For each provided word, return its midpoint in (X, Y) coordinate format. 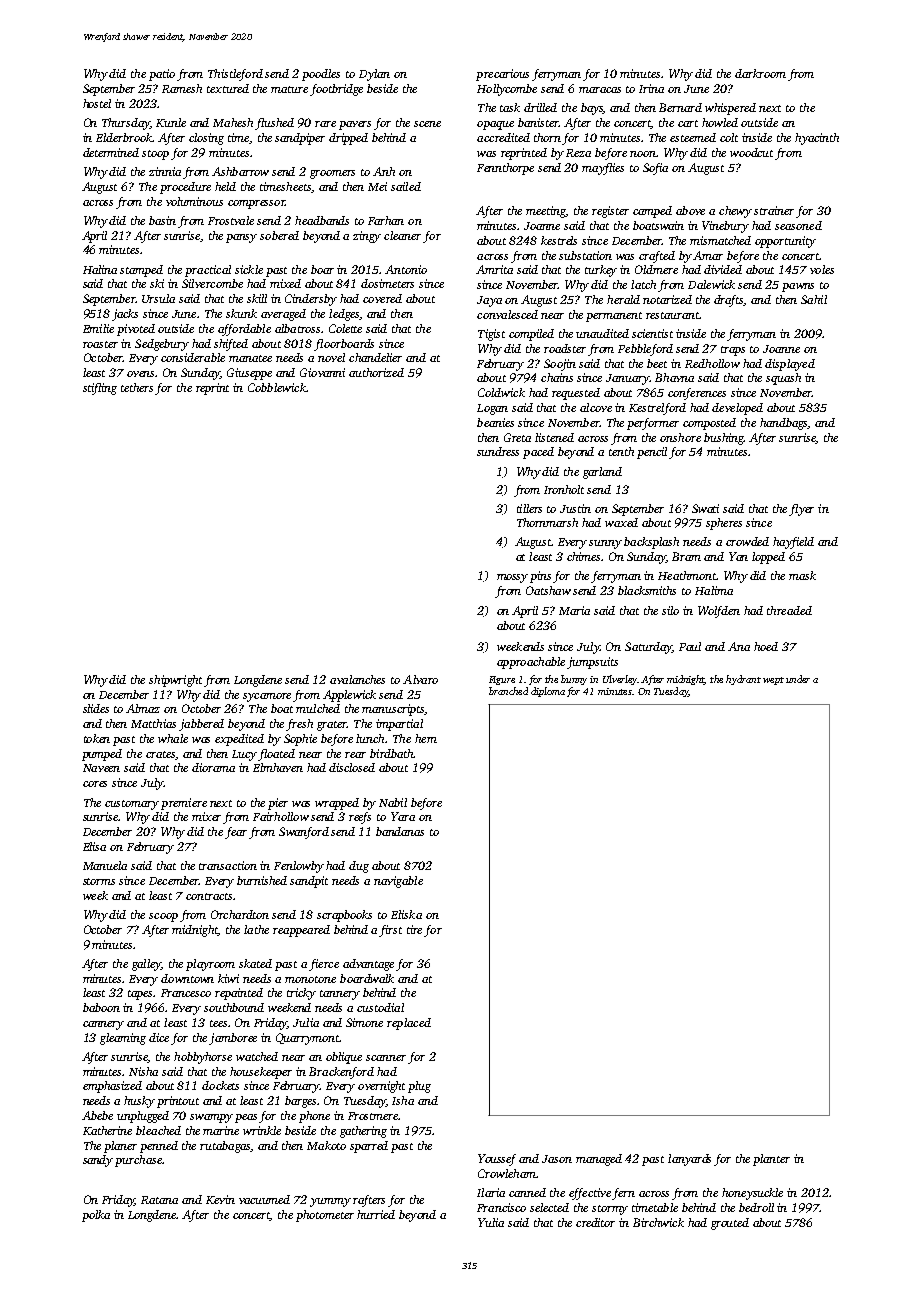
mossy (512, 578)
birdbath (392, 753)
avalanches (357, 679)
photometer (325, 1216)
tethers (137, 387)
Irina (651, 88)
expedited (239, 740)
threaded (789, 610)
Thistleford (235, 75)
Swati (705, 508)
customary (132, 805)
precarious (502, 75)
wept (773, 681)
